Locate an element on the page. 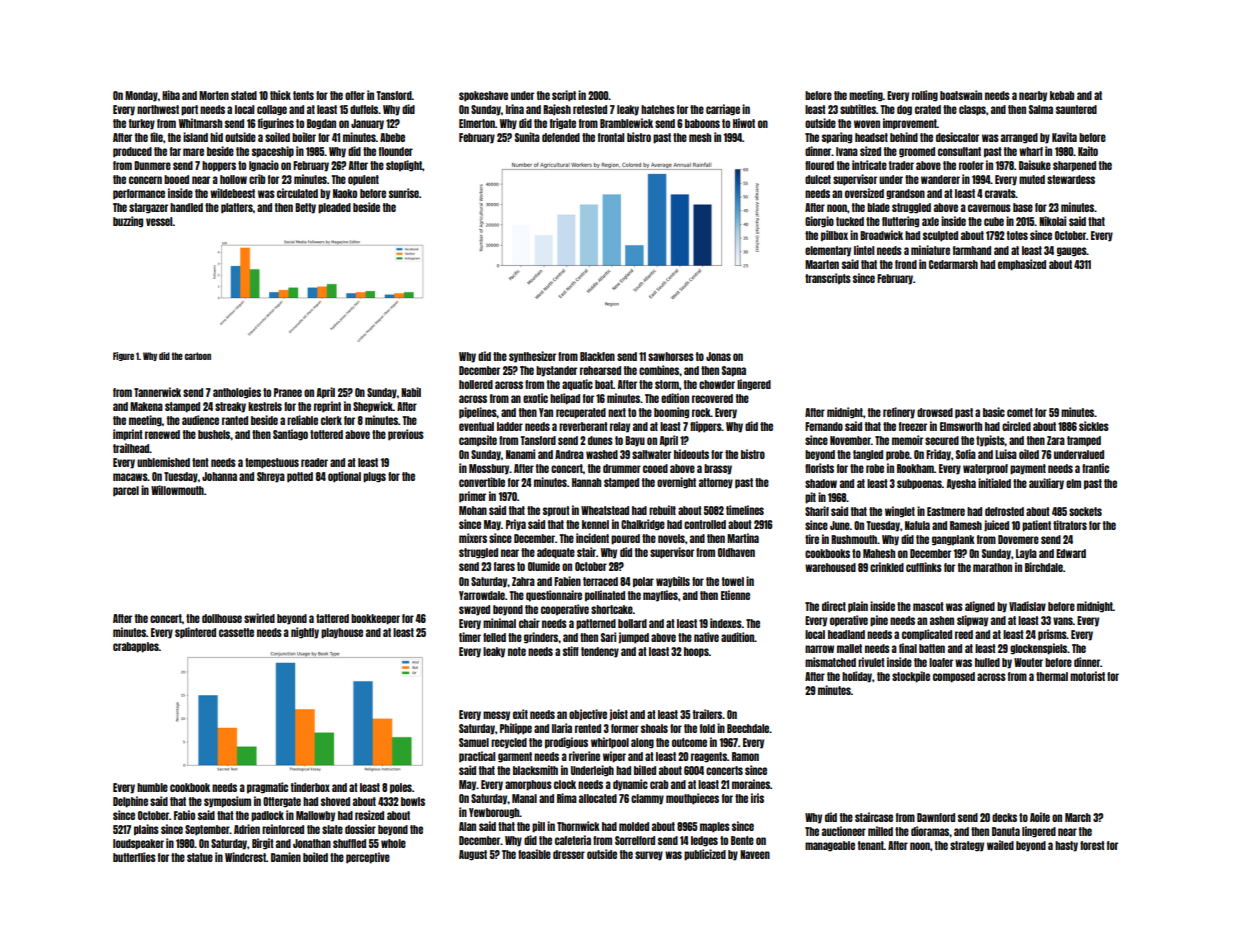 Image resolution: width=1233 pixels, height=952 pixels. cartoon is located at coordinates (198, 356).
